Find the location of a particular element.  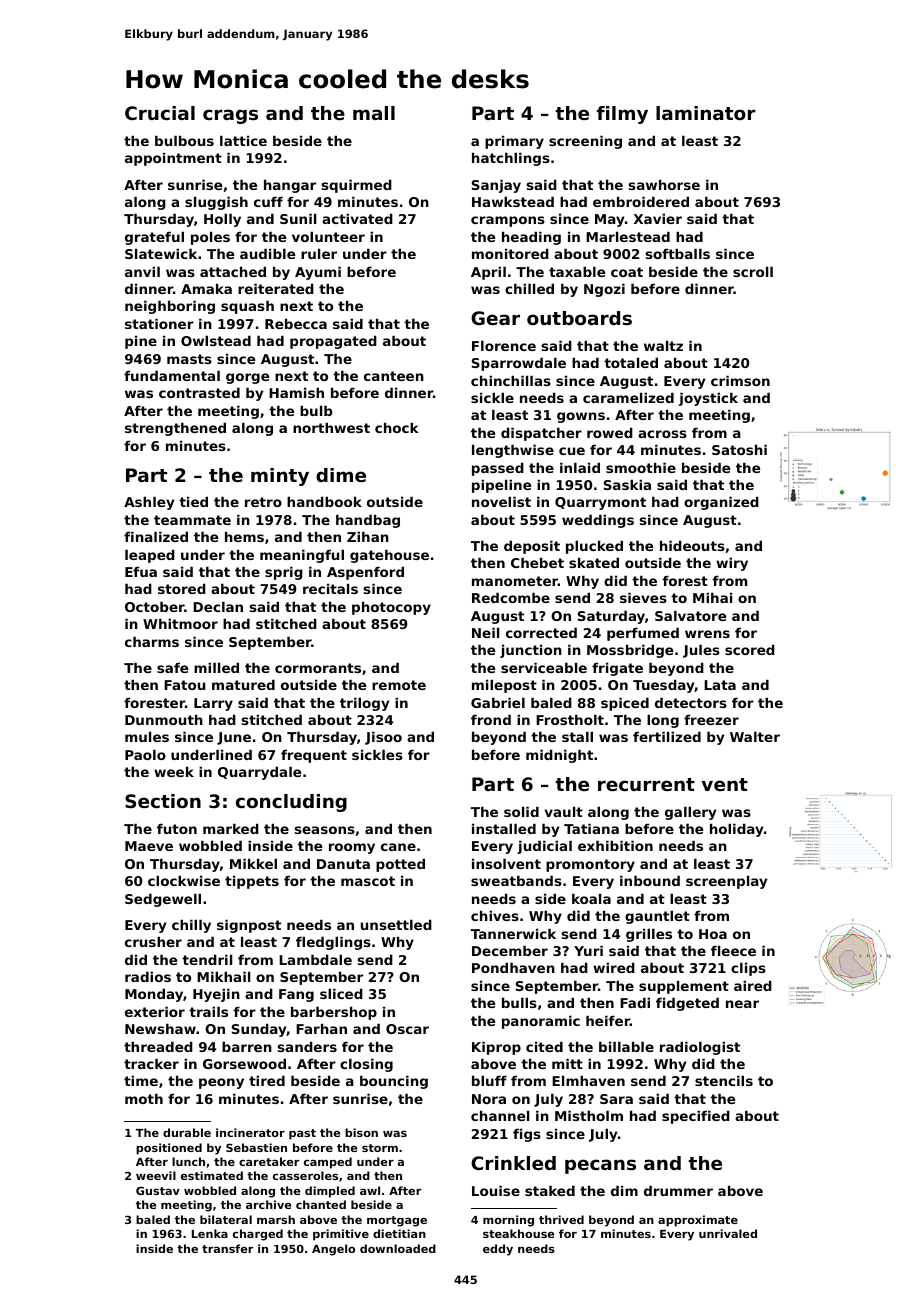

fundamental is located at coordinates (172, 375).
